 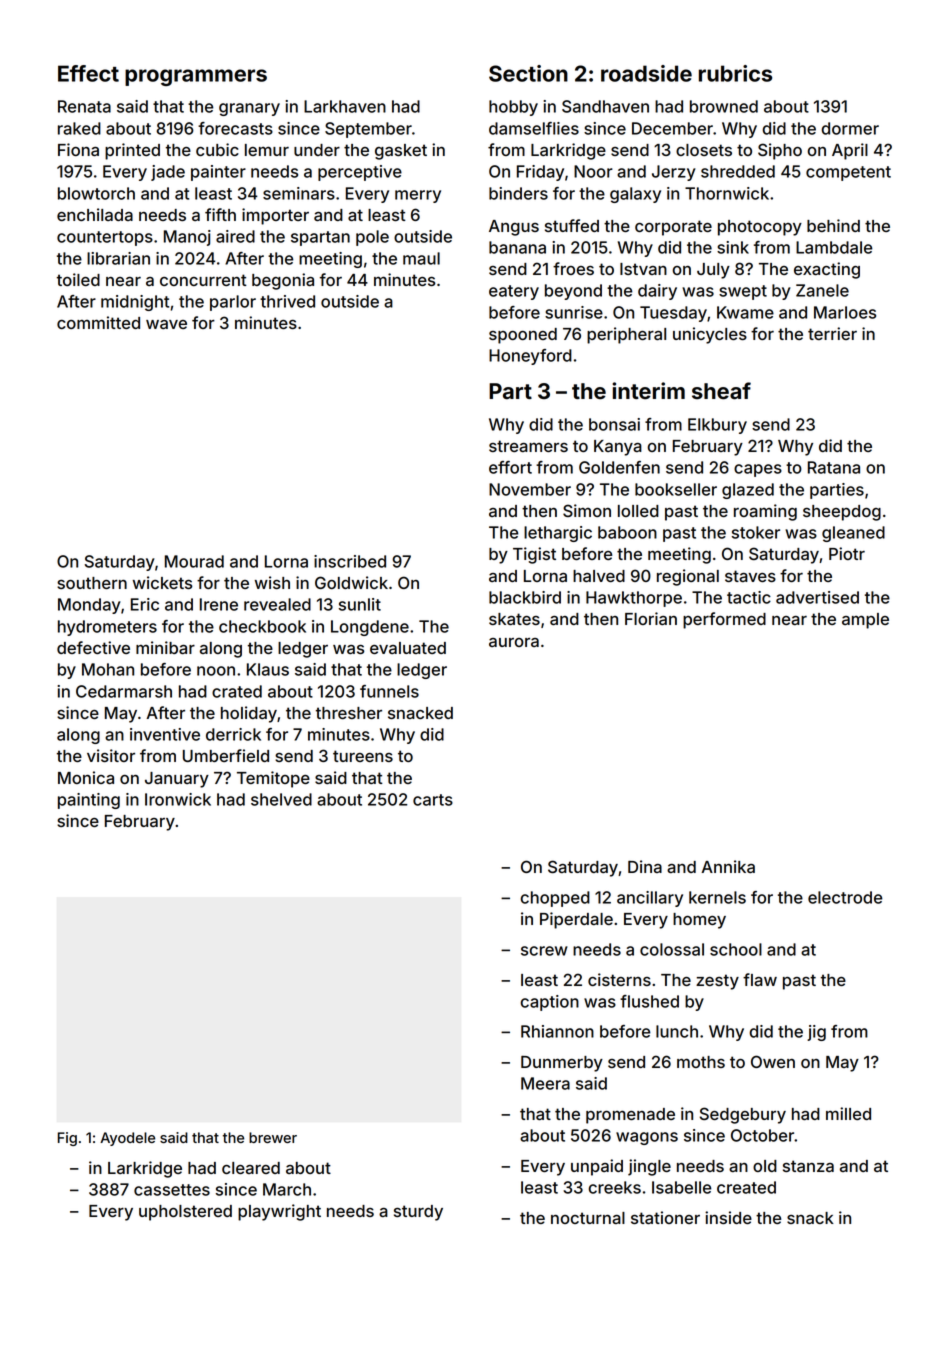 What do you see at coordinates (865, 621) in the screenshot?
I see `ample` at bounding box center [865, 621].
